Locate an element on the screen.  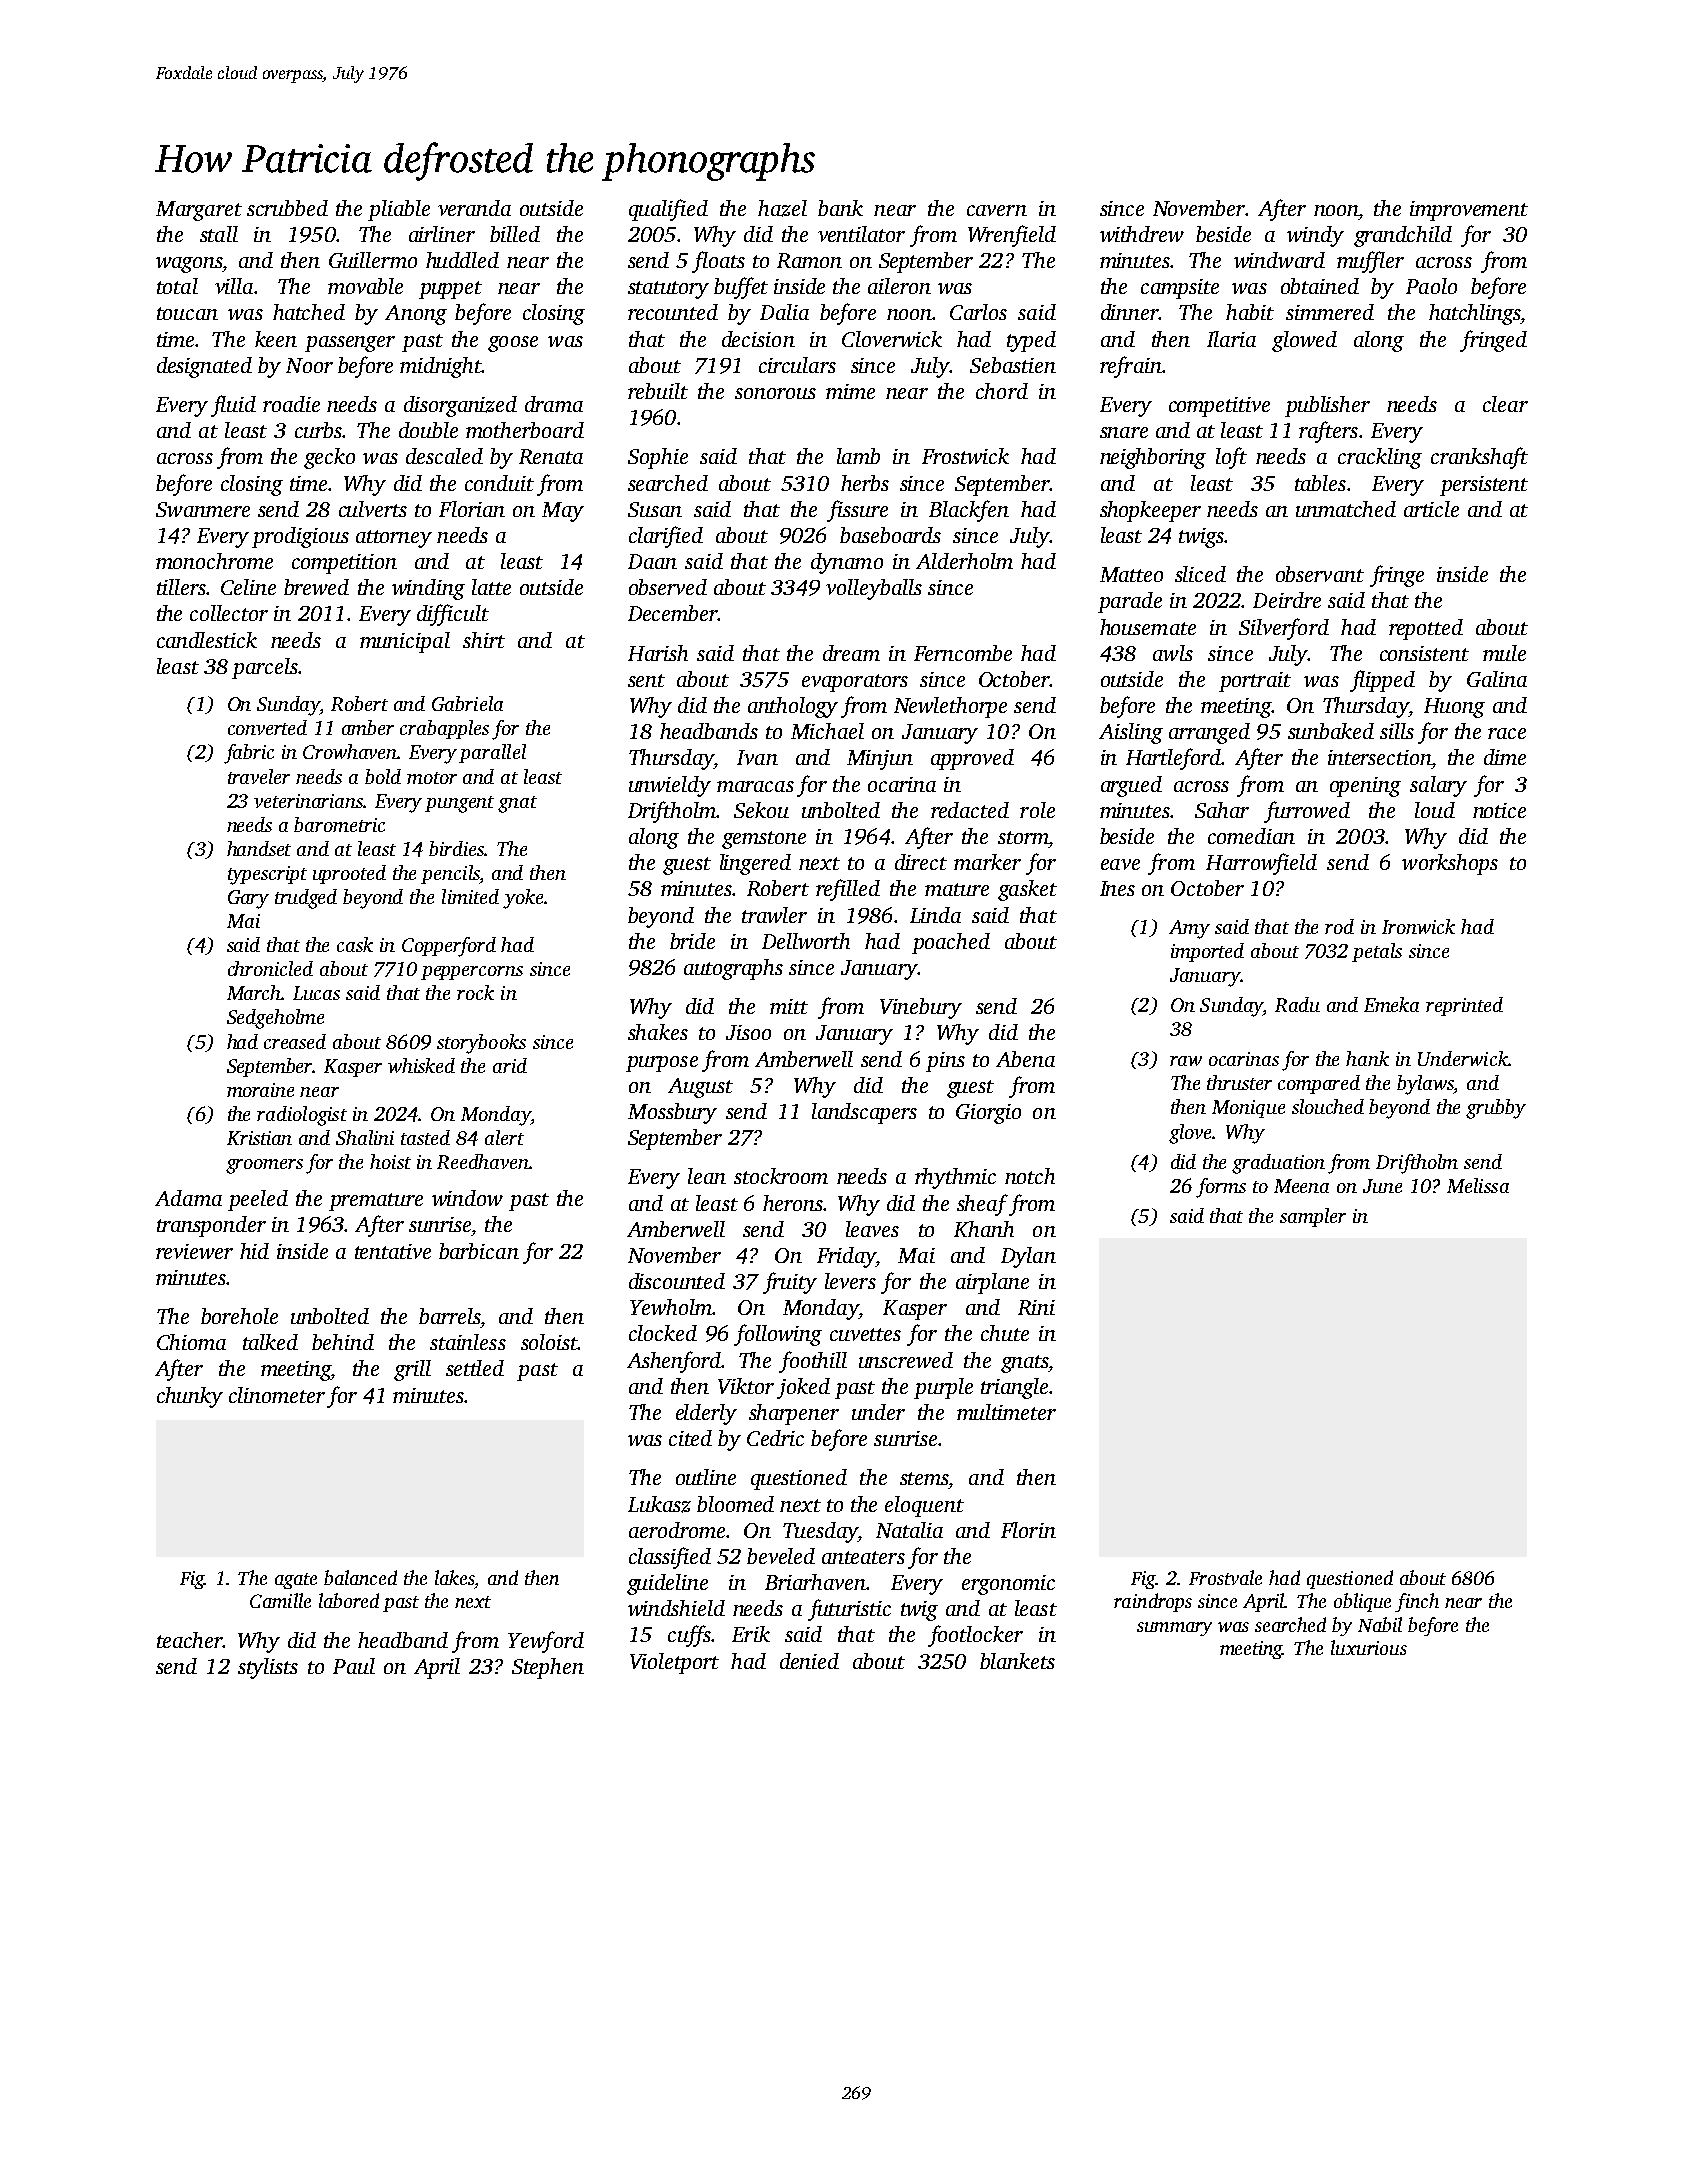
latte is located at coordinates (491, 587).
